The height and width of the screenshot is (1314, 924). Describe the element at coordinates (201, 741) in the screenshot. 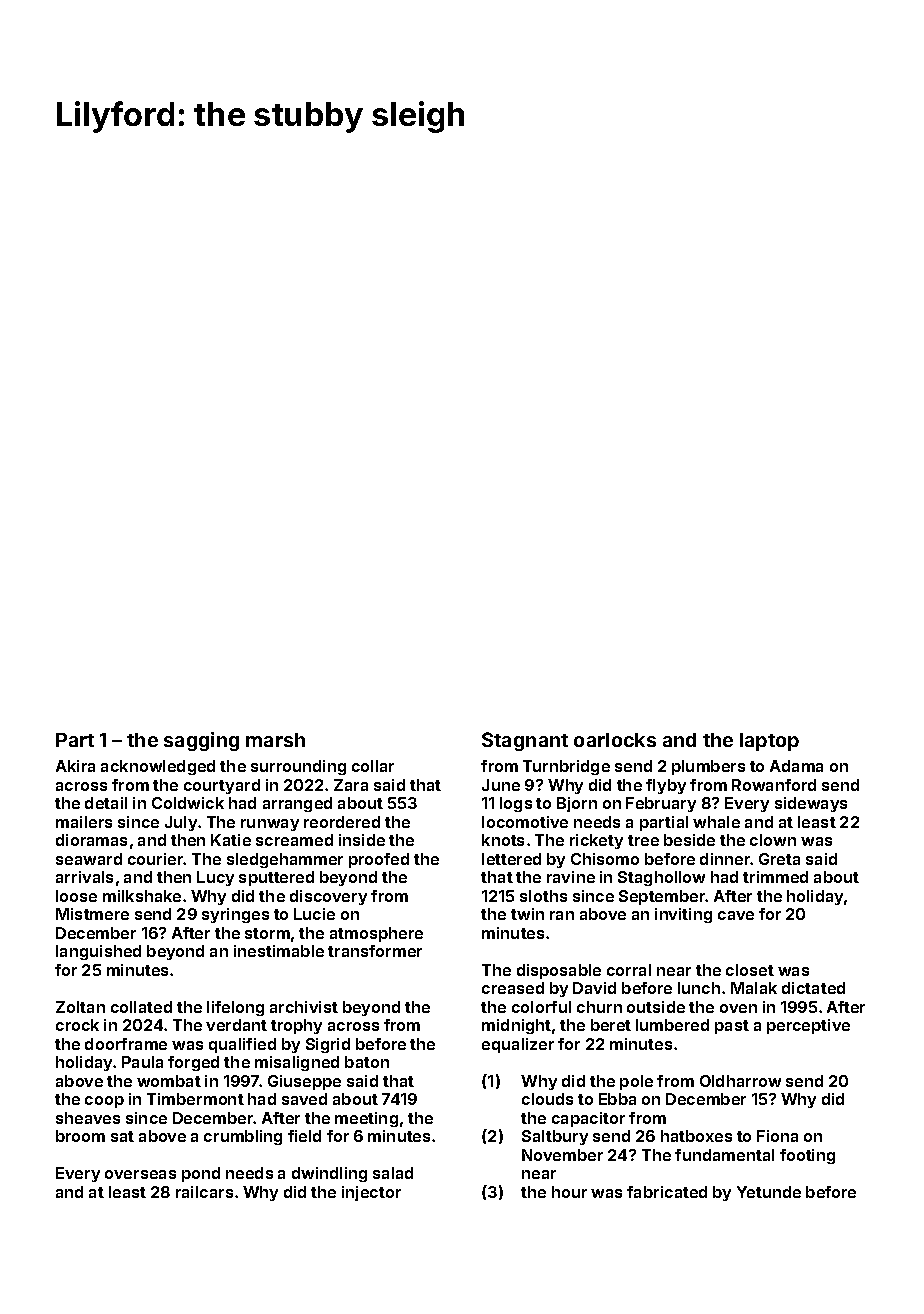

I see `sagging` at that location.
